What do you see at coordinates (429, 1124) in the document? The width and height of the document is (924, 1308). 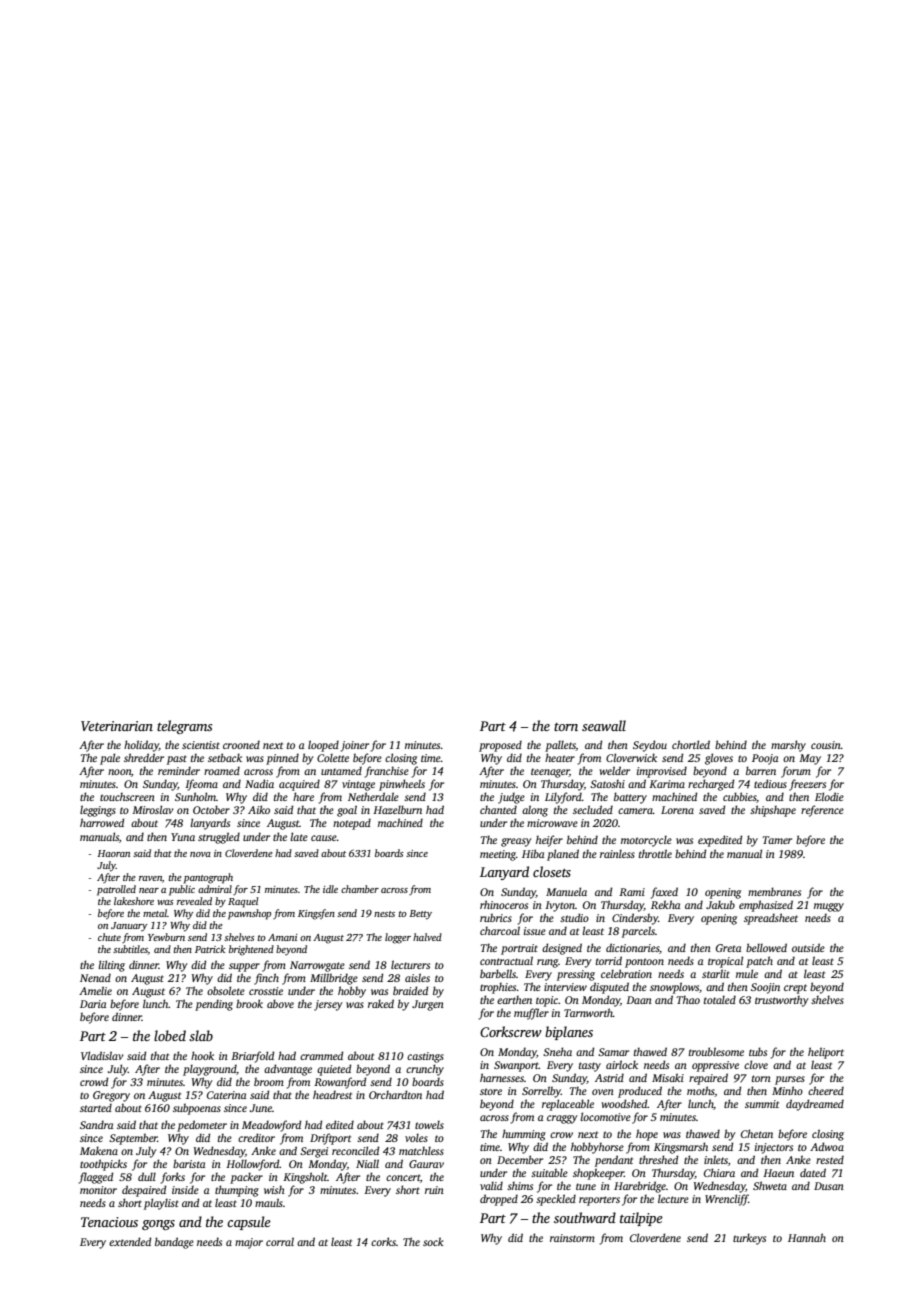 I see `towels` at bounding box center [429, 1124].
